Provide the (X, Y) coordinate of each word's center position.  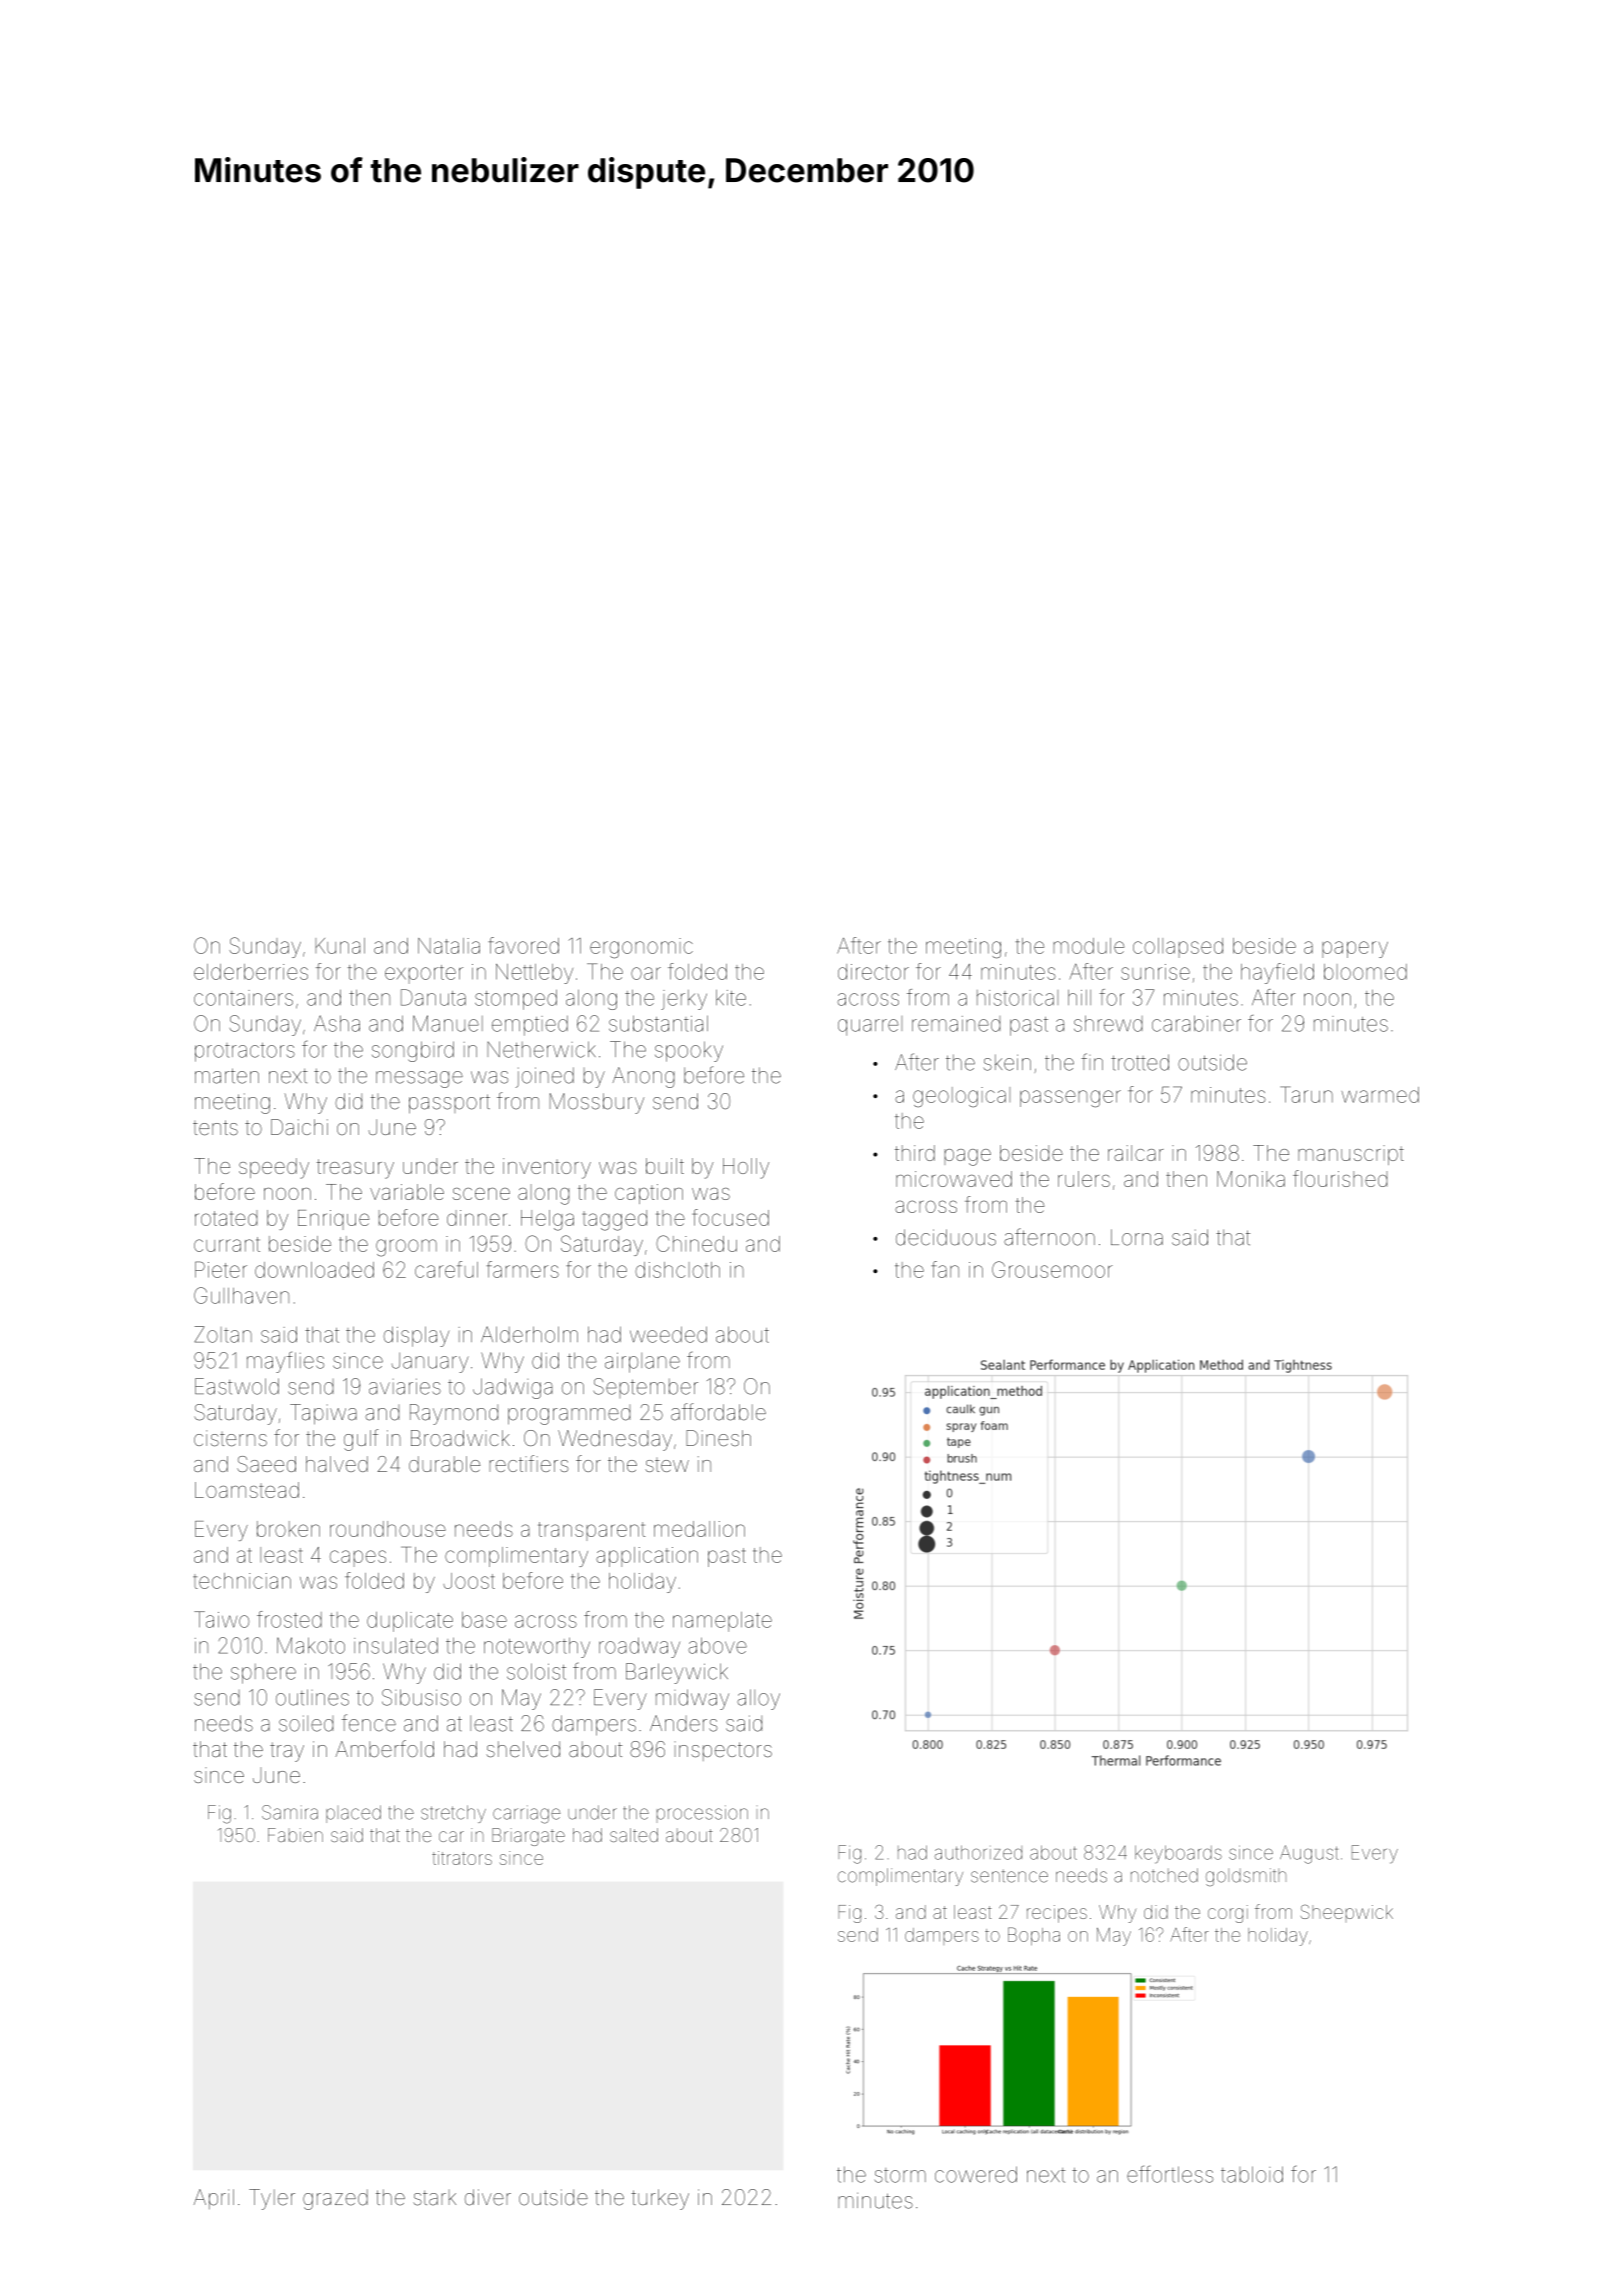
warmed (1380, 1095)
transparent (592, 1531)
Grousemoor (1052, 1269)
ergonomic (641, 948)
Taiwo (221, 1619)
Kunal (340, 946)
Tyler (272, 2199)
